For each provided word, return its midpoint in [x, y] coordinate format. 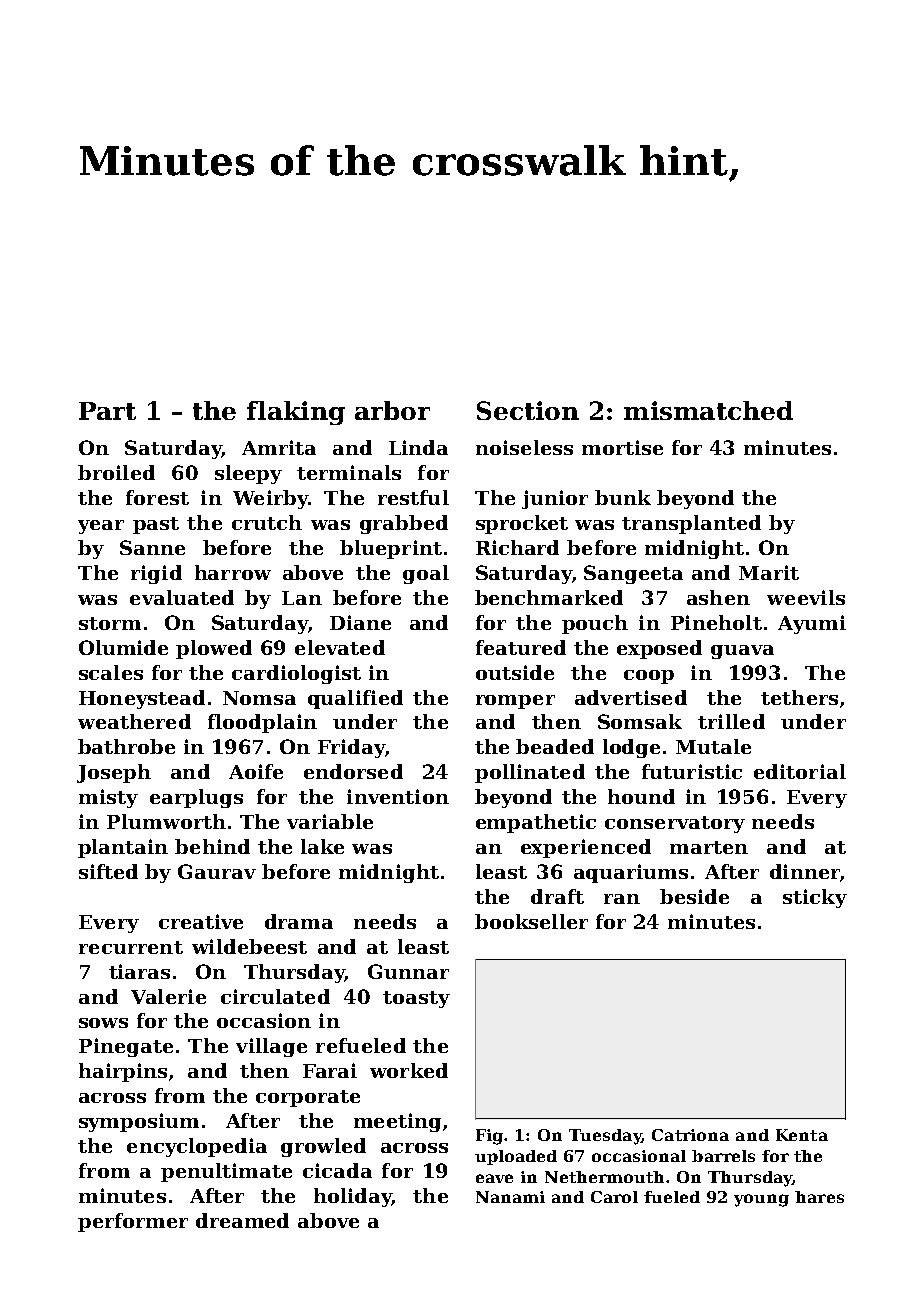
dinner [805, 871]
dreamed [242, 1220]
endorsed [353, 771]
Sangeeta [633, 574]
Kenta [802, 1135]
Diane [360, 622]
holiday [353, 1197]
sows [103, 1023]
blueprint [391, 549]
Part [107, 411]
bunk [623, 497]
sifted [108, 871]
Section [528, 410]
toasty [416, 999]
